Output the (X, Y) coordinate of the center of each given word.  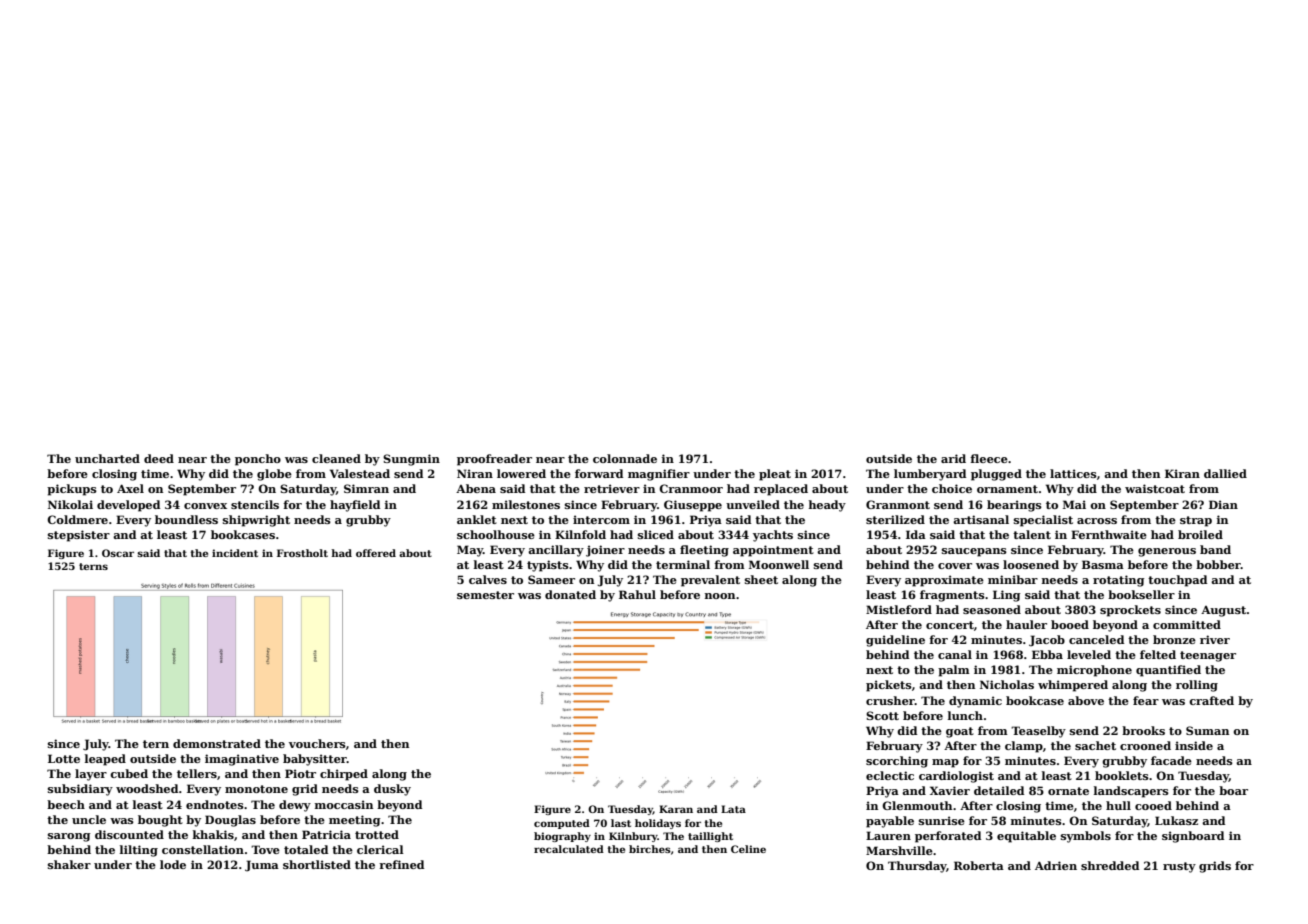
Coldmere (77, 519)
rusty (1179, 867)
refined (401, 864)
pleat (775, 475)
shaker (69, 864)
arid (953, 458)
